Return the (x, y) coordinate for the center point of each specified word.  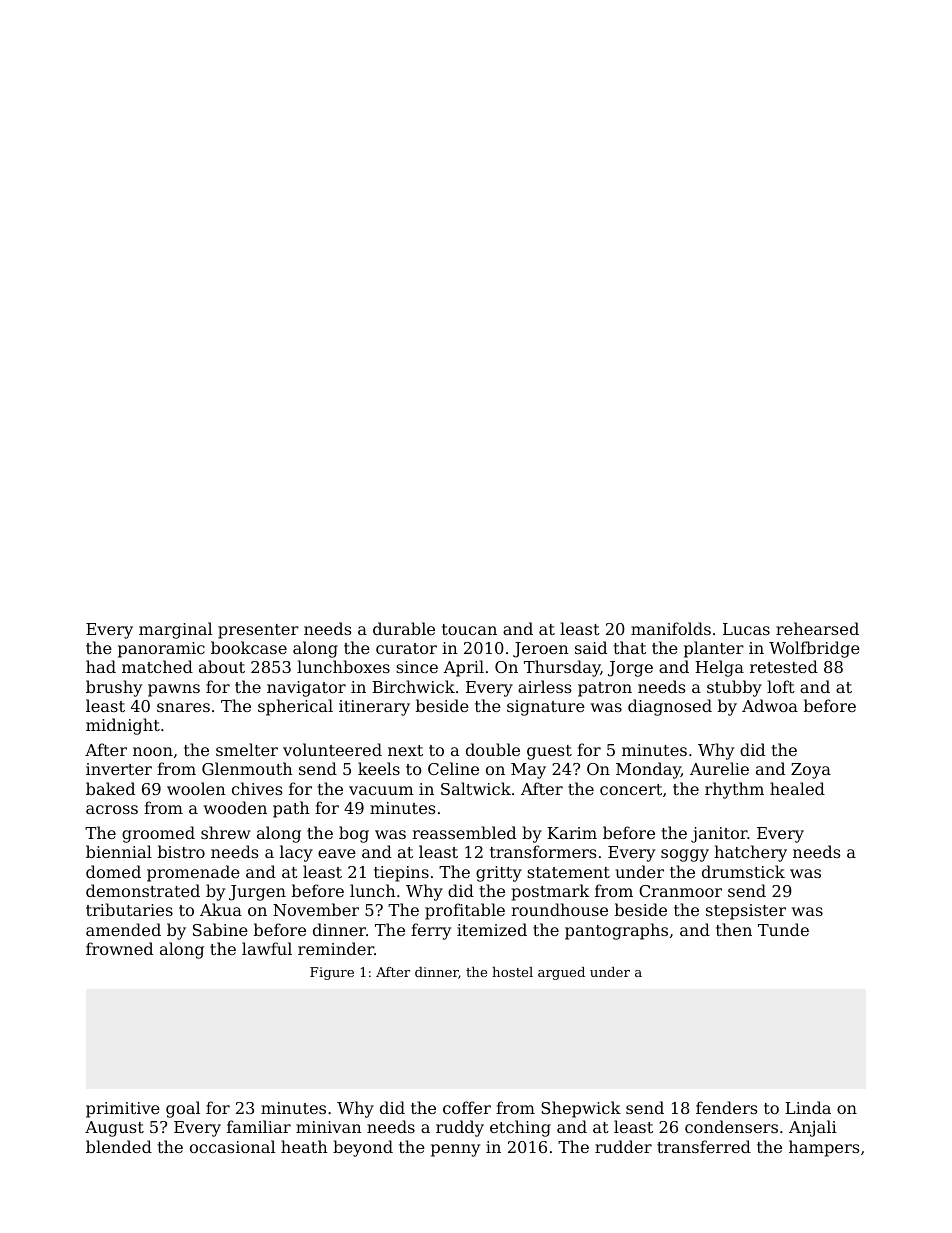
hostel (512, 972)
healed (797, 788)
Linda (808, 1107)
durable (404, 628)
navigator (306, 689)
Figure (332, 973)
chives (257, 788)
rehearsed (817, 628)
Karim (572, 833)
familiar (259, 1126)
